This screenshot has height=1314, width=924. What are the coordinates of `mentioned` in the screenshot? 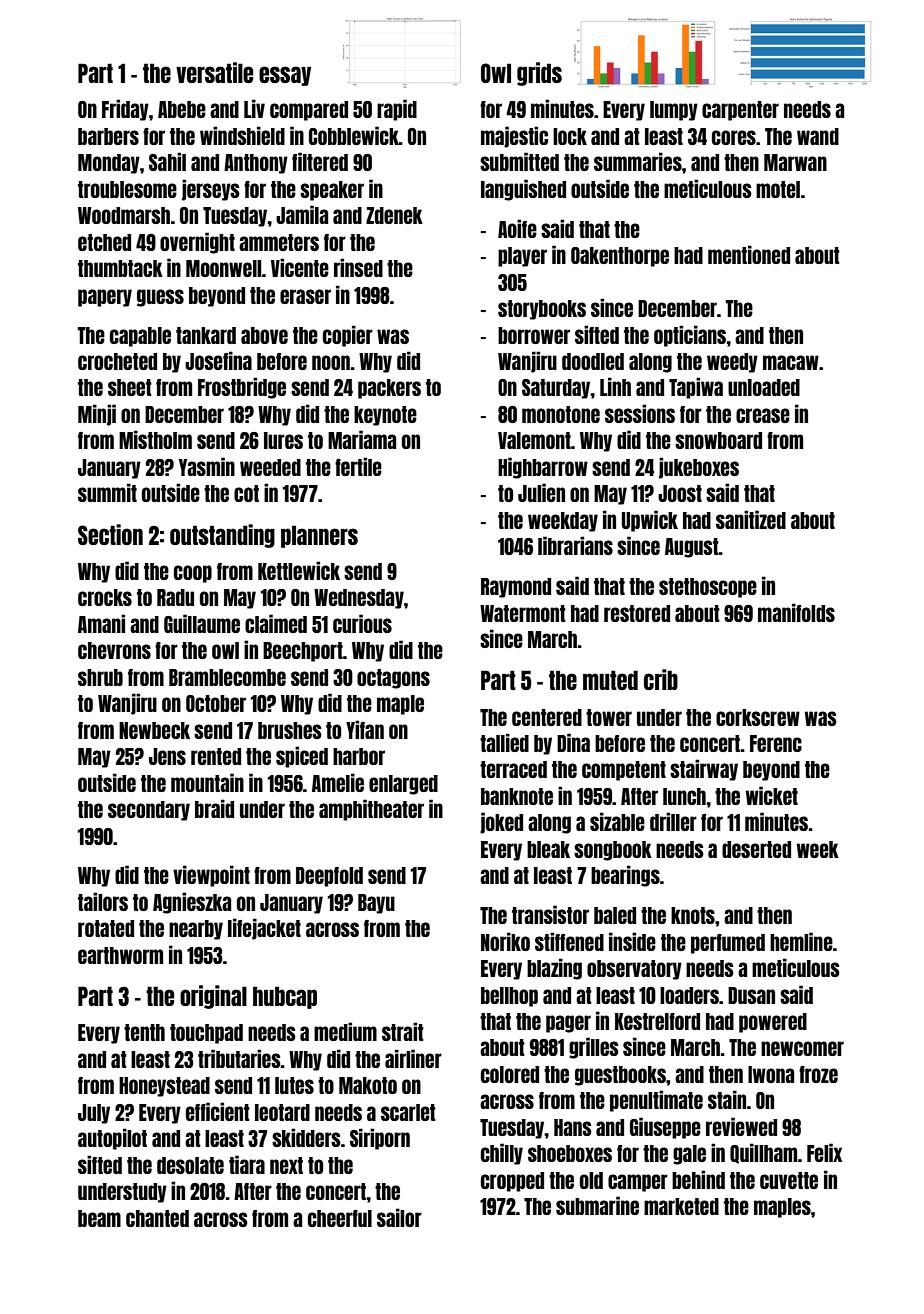 It's located at (749, 254).
